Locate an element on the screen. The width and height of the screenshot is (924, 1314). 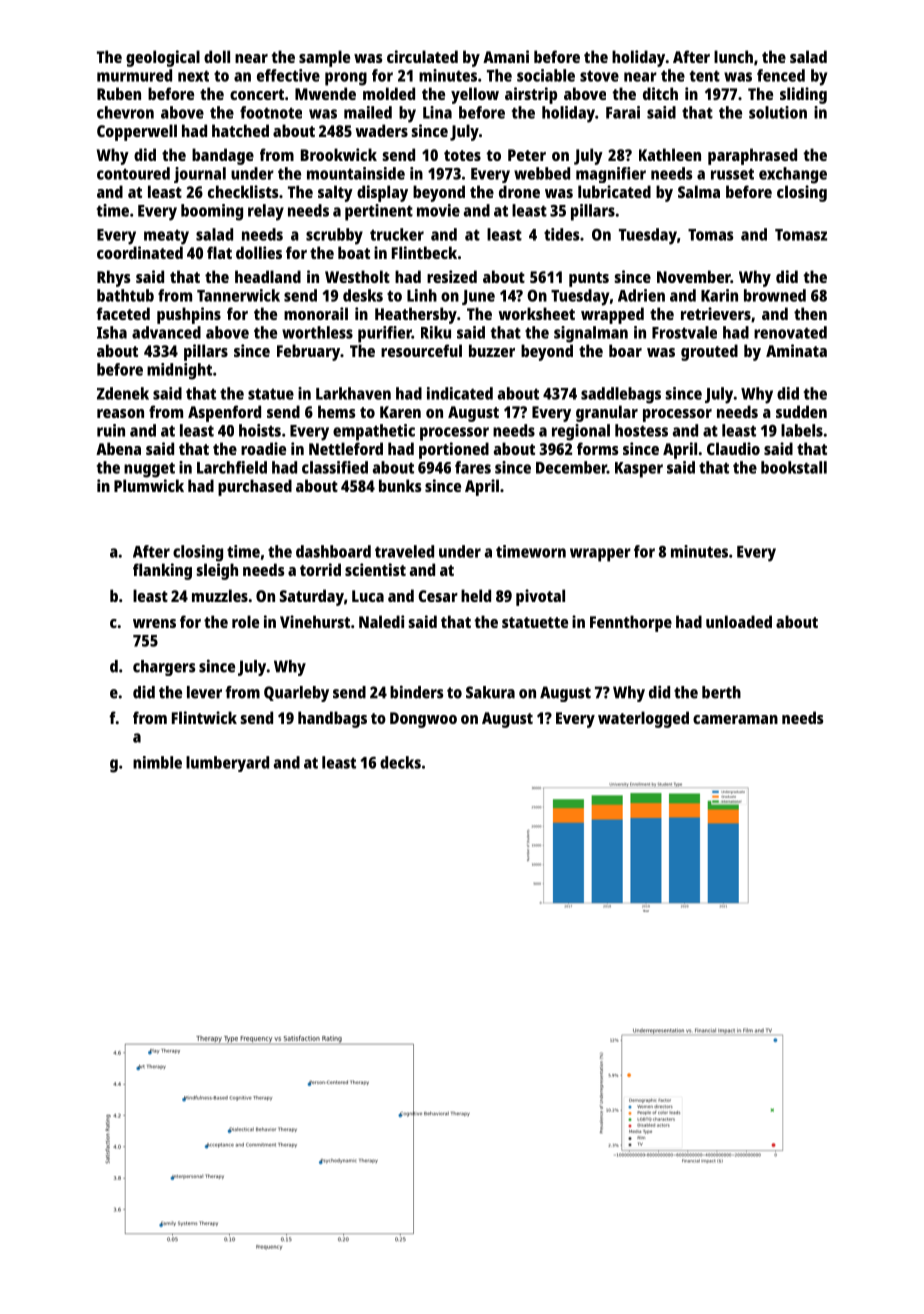
circulated is located at coordinates (422, 56).
